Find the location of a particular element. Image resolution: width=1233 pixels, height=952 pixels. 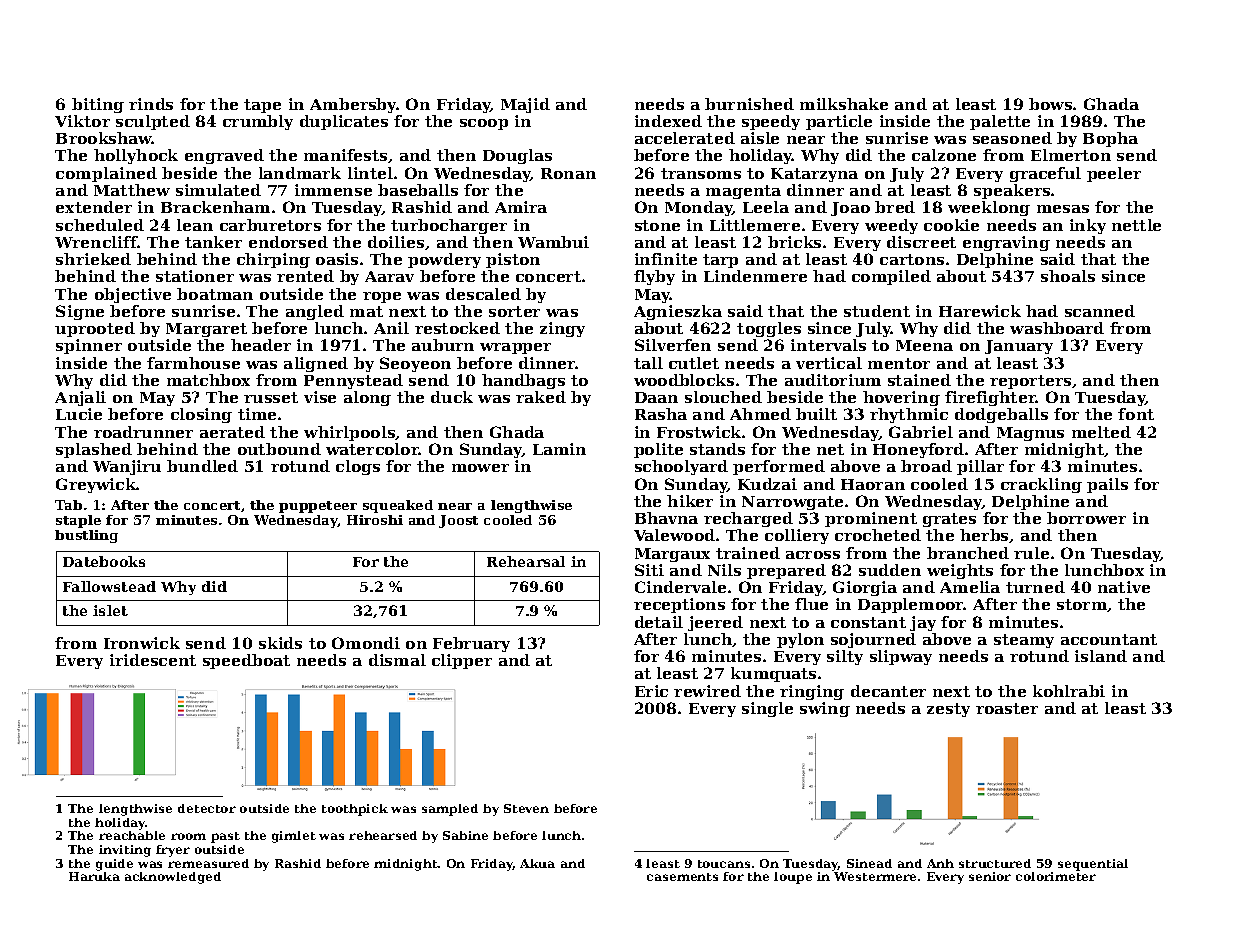

bustling is located at coordinates (86, 536).
